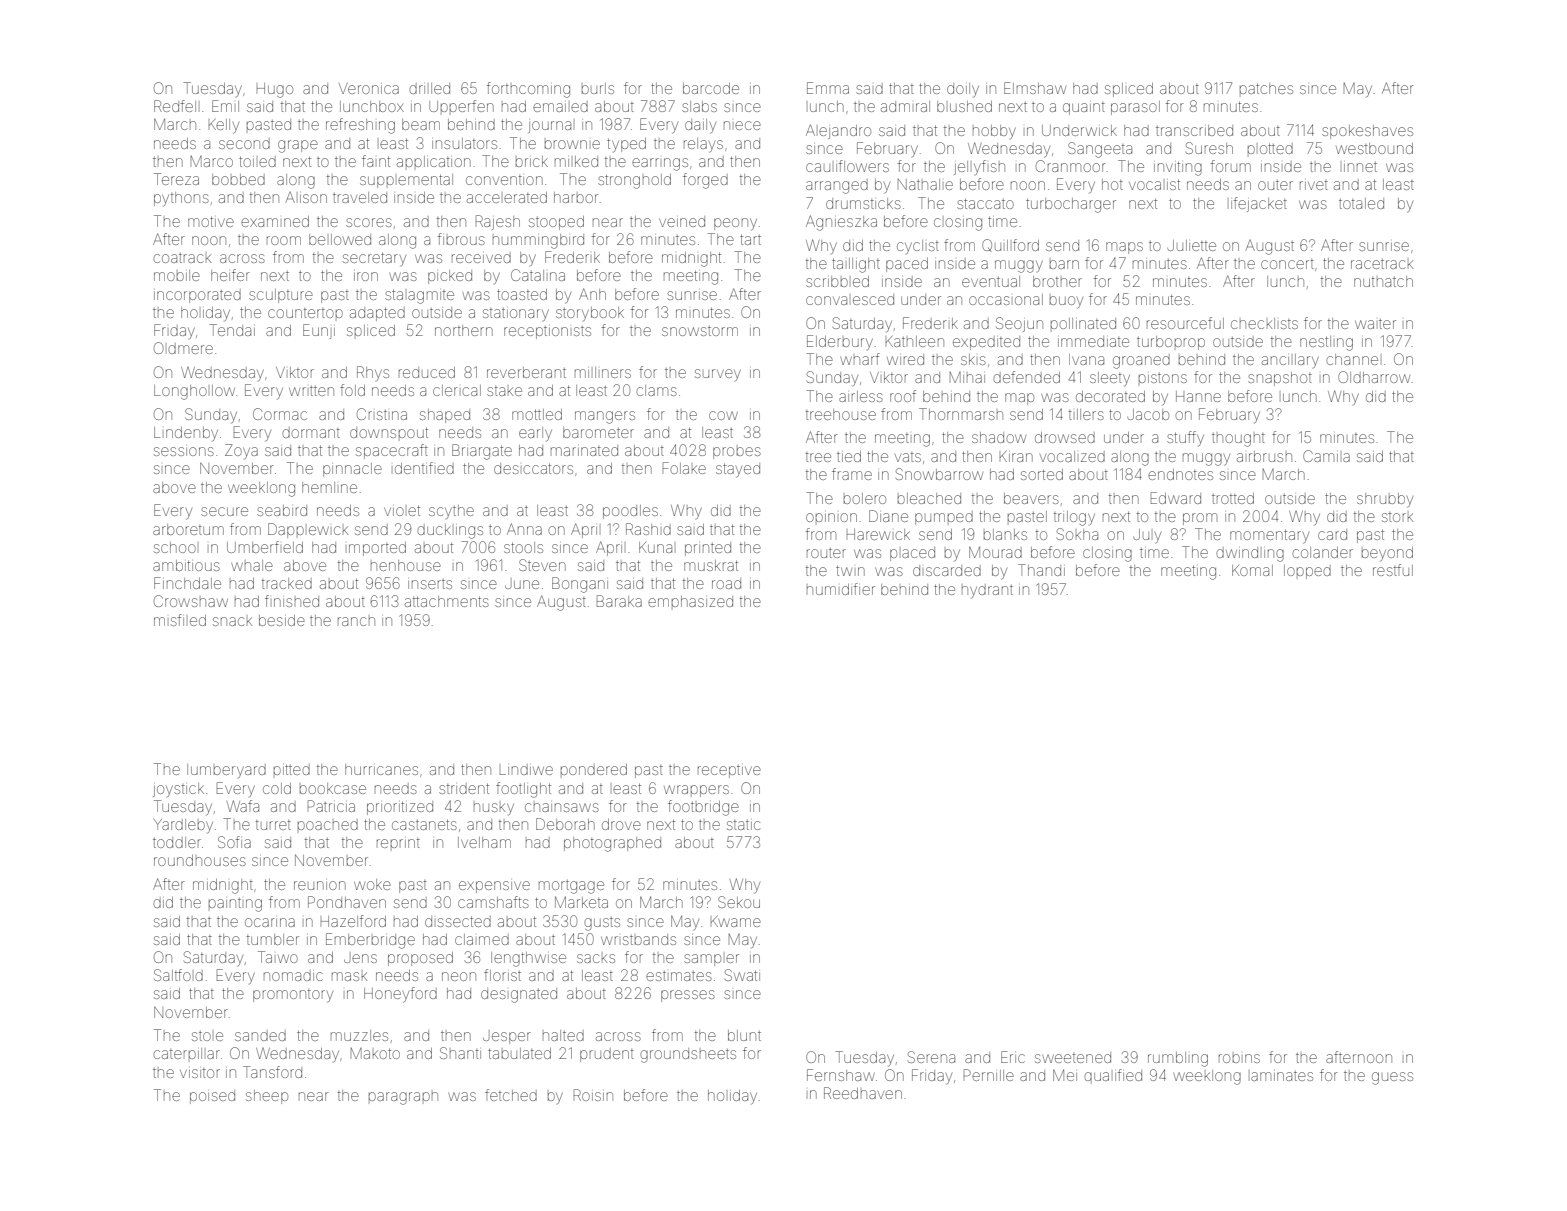 Image resolution: width=1567 pixels, height=1211 pixels. Describe the element at coordinates (1035, 88) in the page. I see `Elmshaw` at that location.
